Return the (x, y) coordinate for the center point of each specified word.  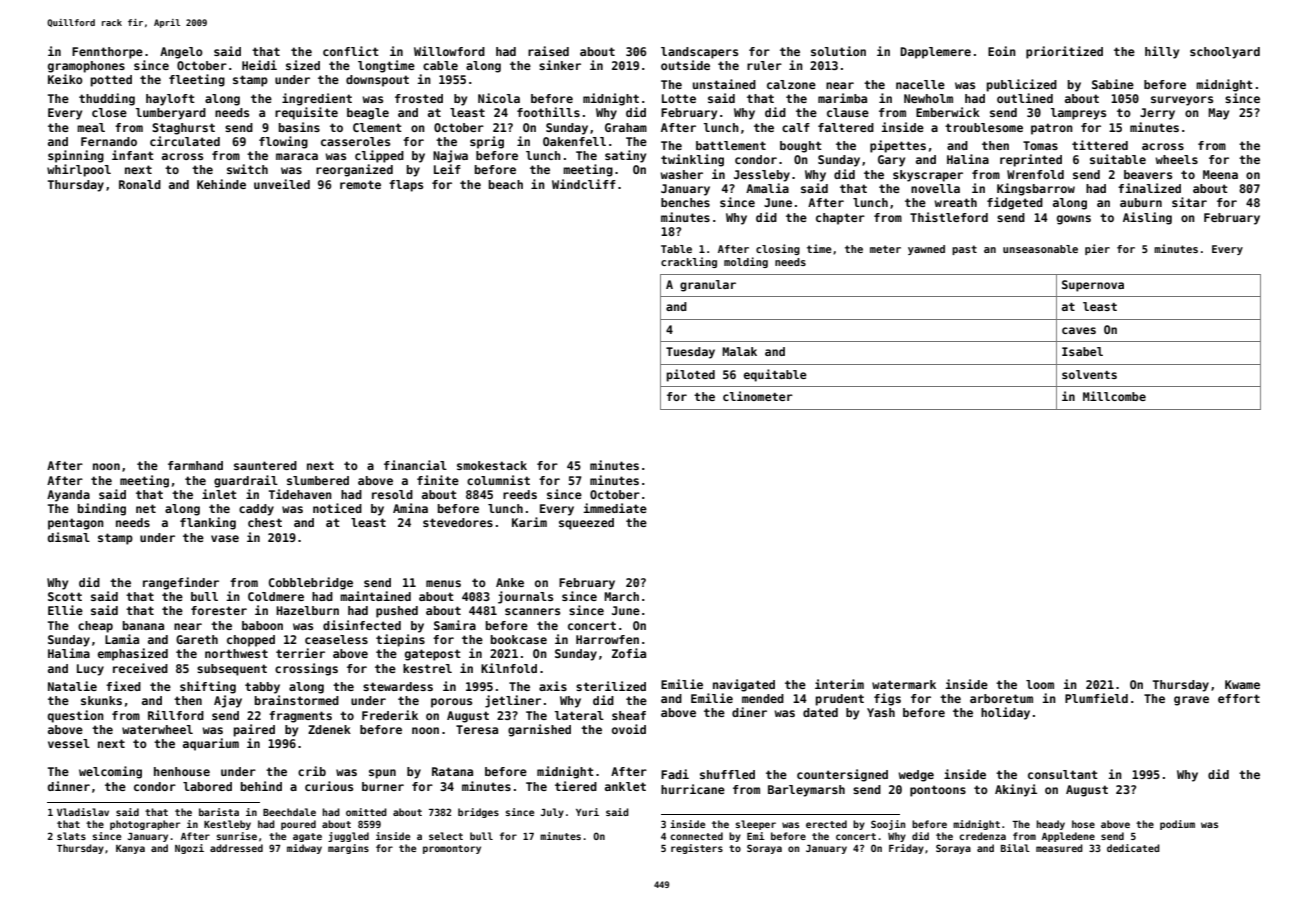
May (1218, 114)
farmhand (195, 465)
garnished (539, 730)
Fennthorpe (107, 53)
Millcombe (1114, 396)
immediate (615, 508)
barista (219, 812)
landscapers (699, 53)
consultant (1063, 774)
